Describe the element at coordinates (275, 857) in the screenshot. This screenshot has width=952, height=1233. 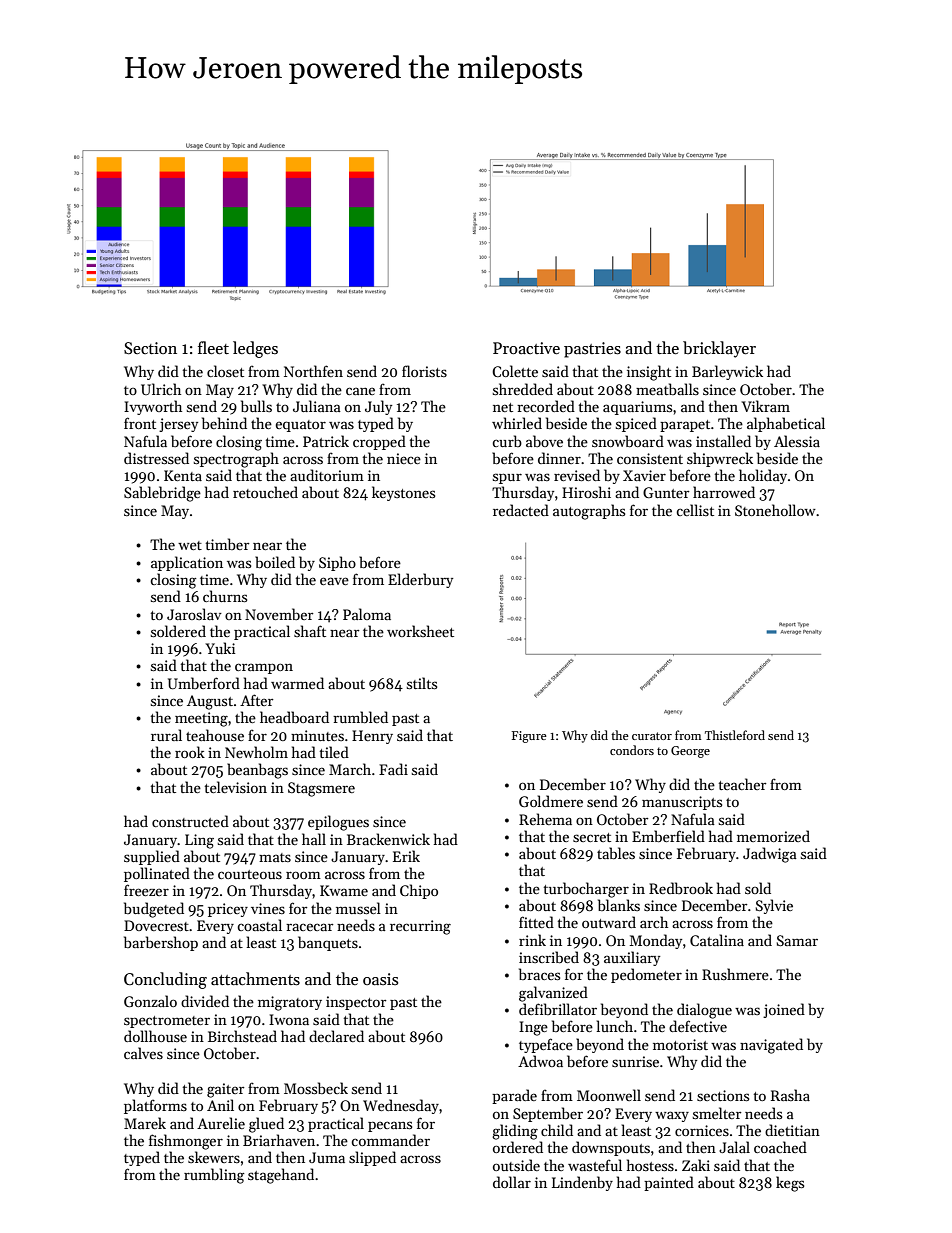
I see `mats` at that location.
